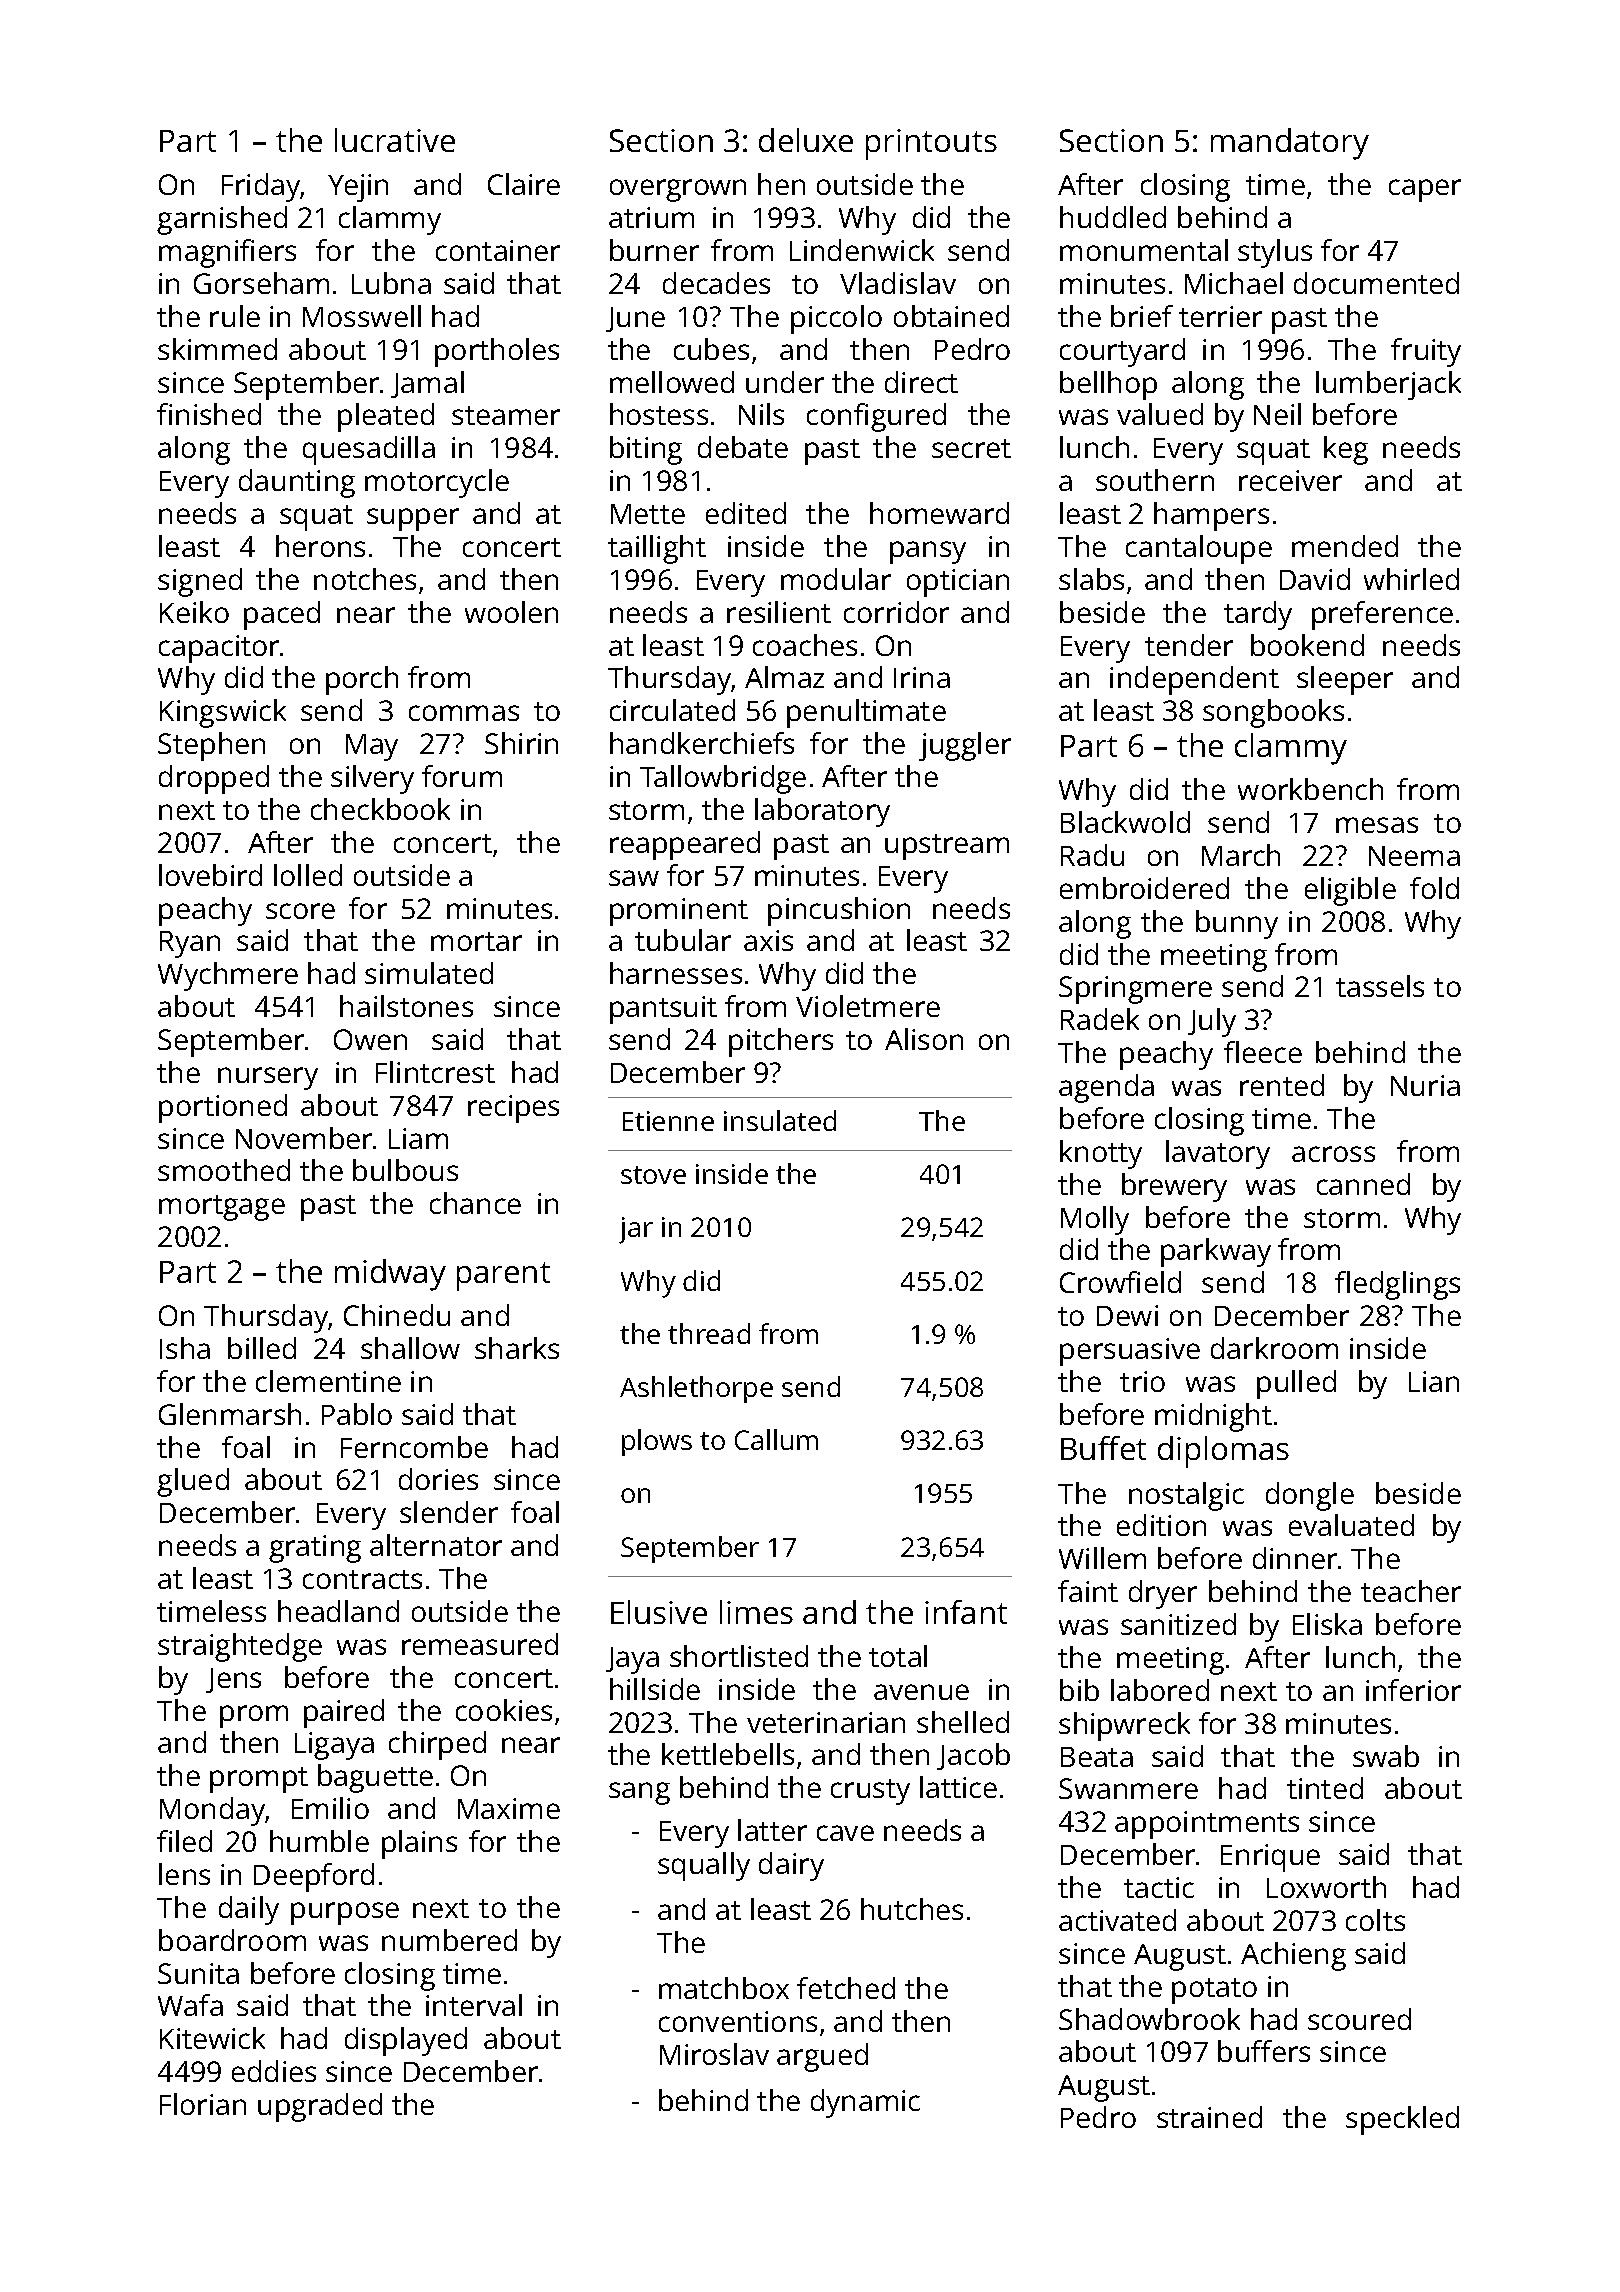 The width and height of the document is (1620, 2292). Describe the element at coordinates (678, 190) in the document. I see `overgrown` at that location.
